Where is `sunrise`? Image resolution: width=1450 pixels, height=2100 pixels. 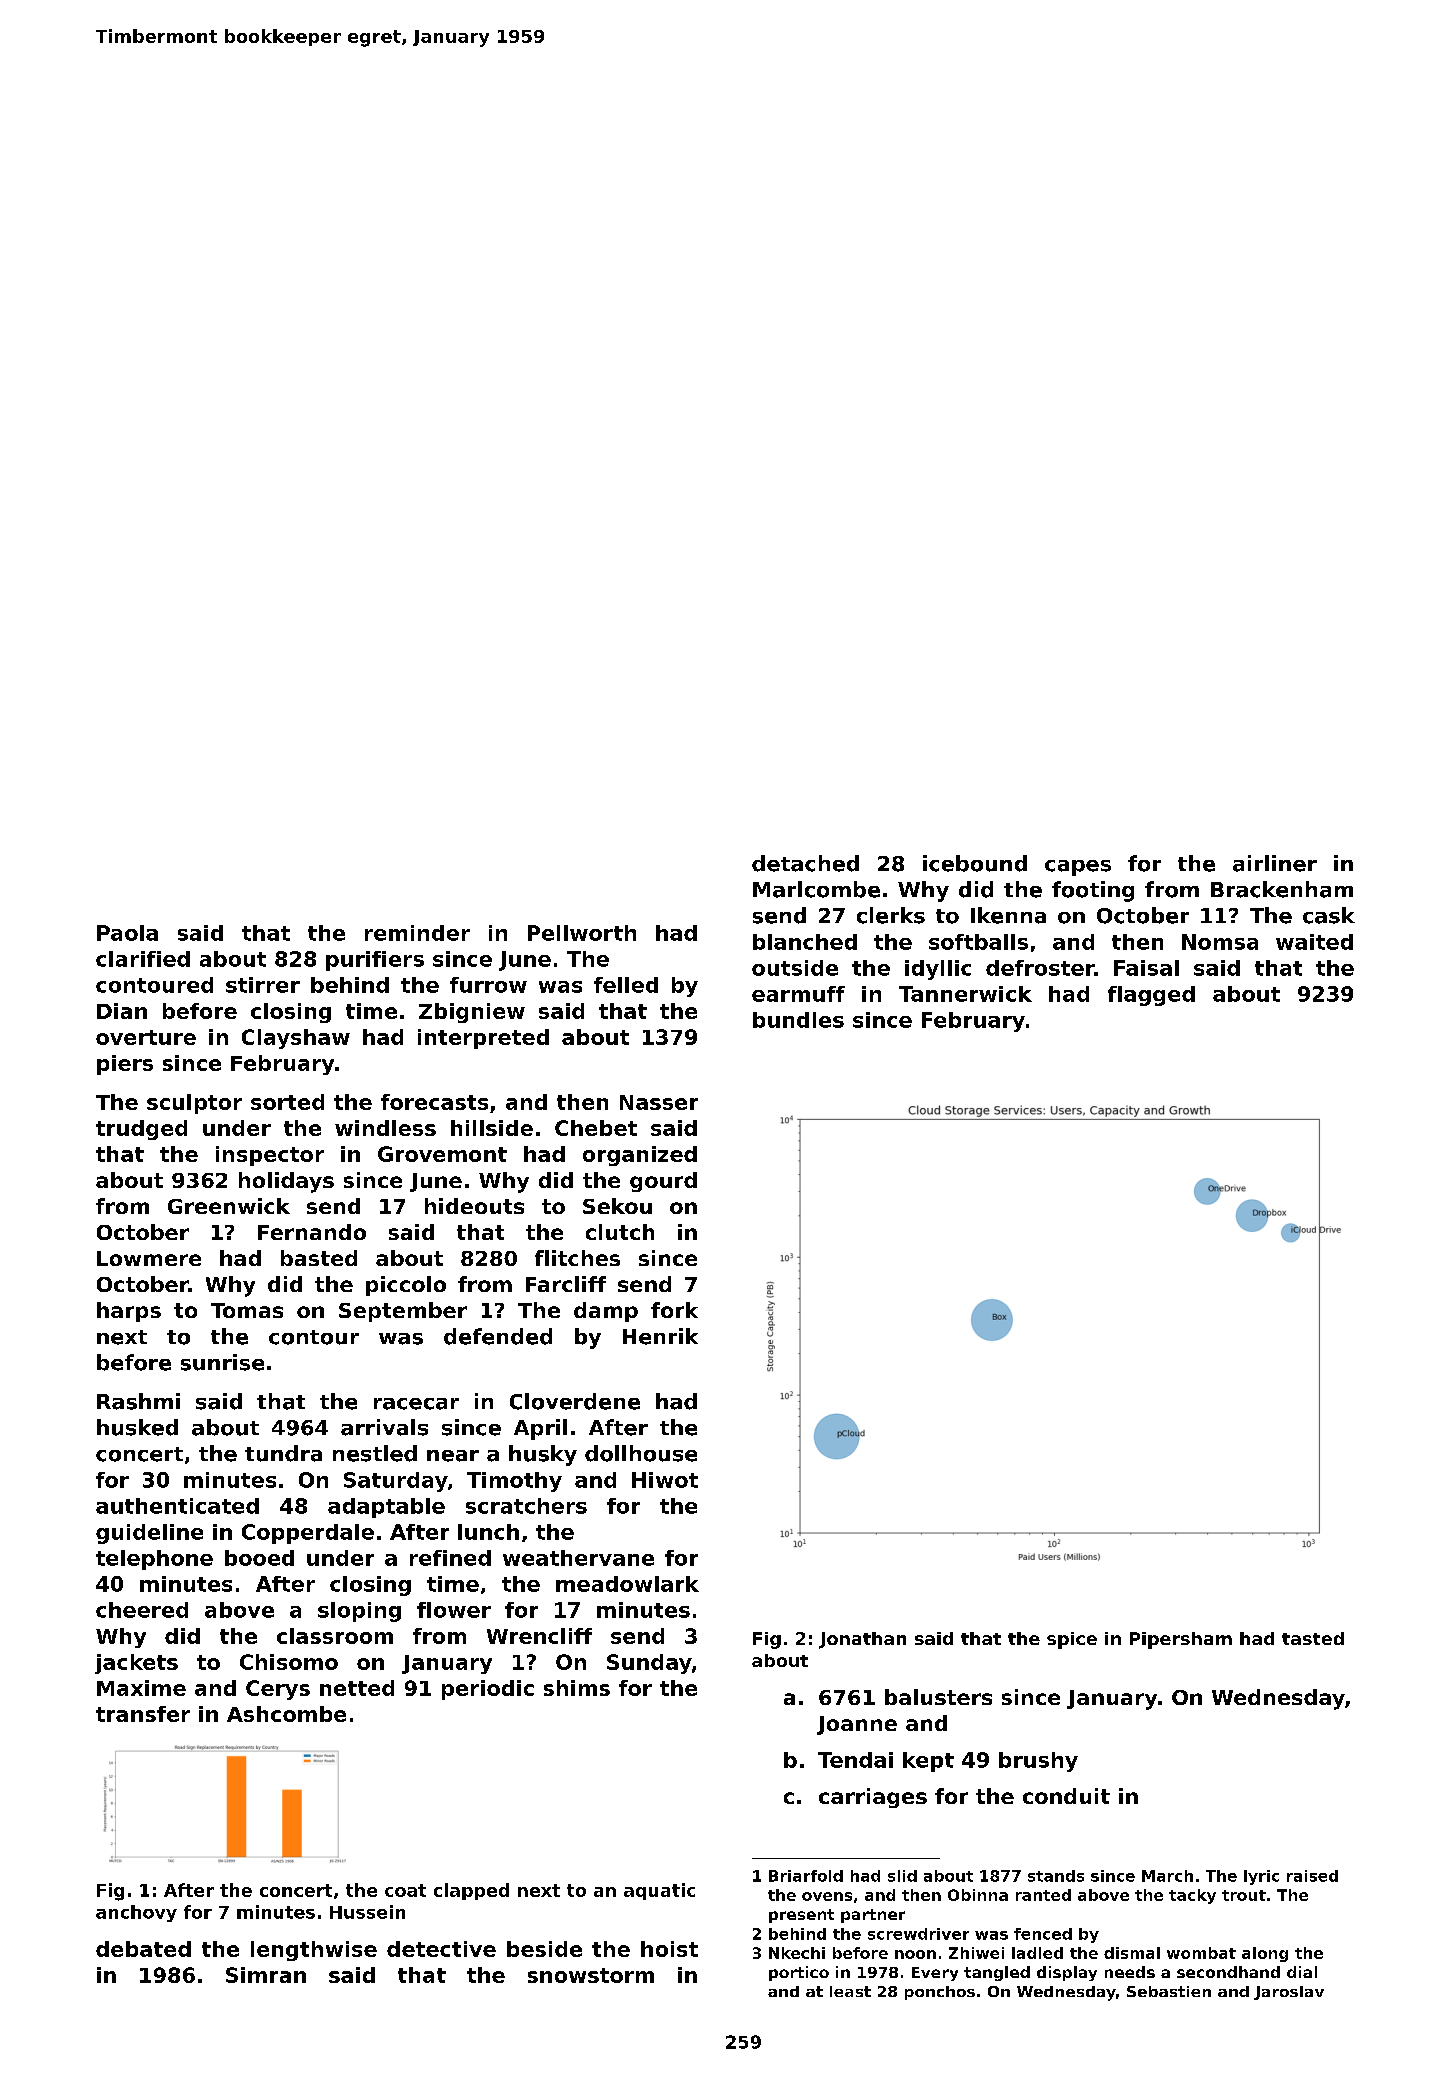
sunrise is located at coordinates (222, 1362).
